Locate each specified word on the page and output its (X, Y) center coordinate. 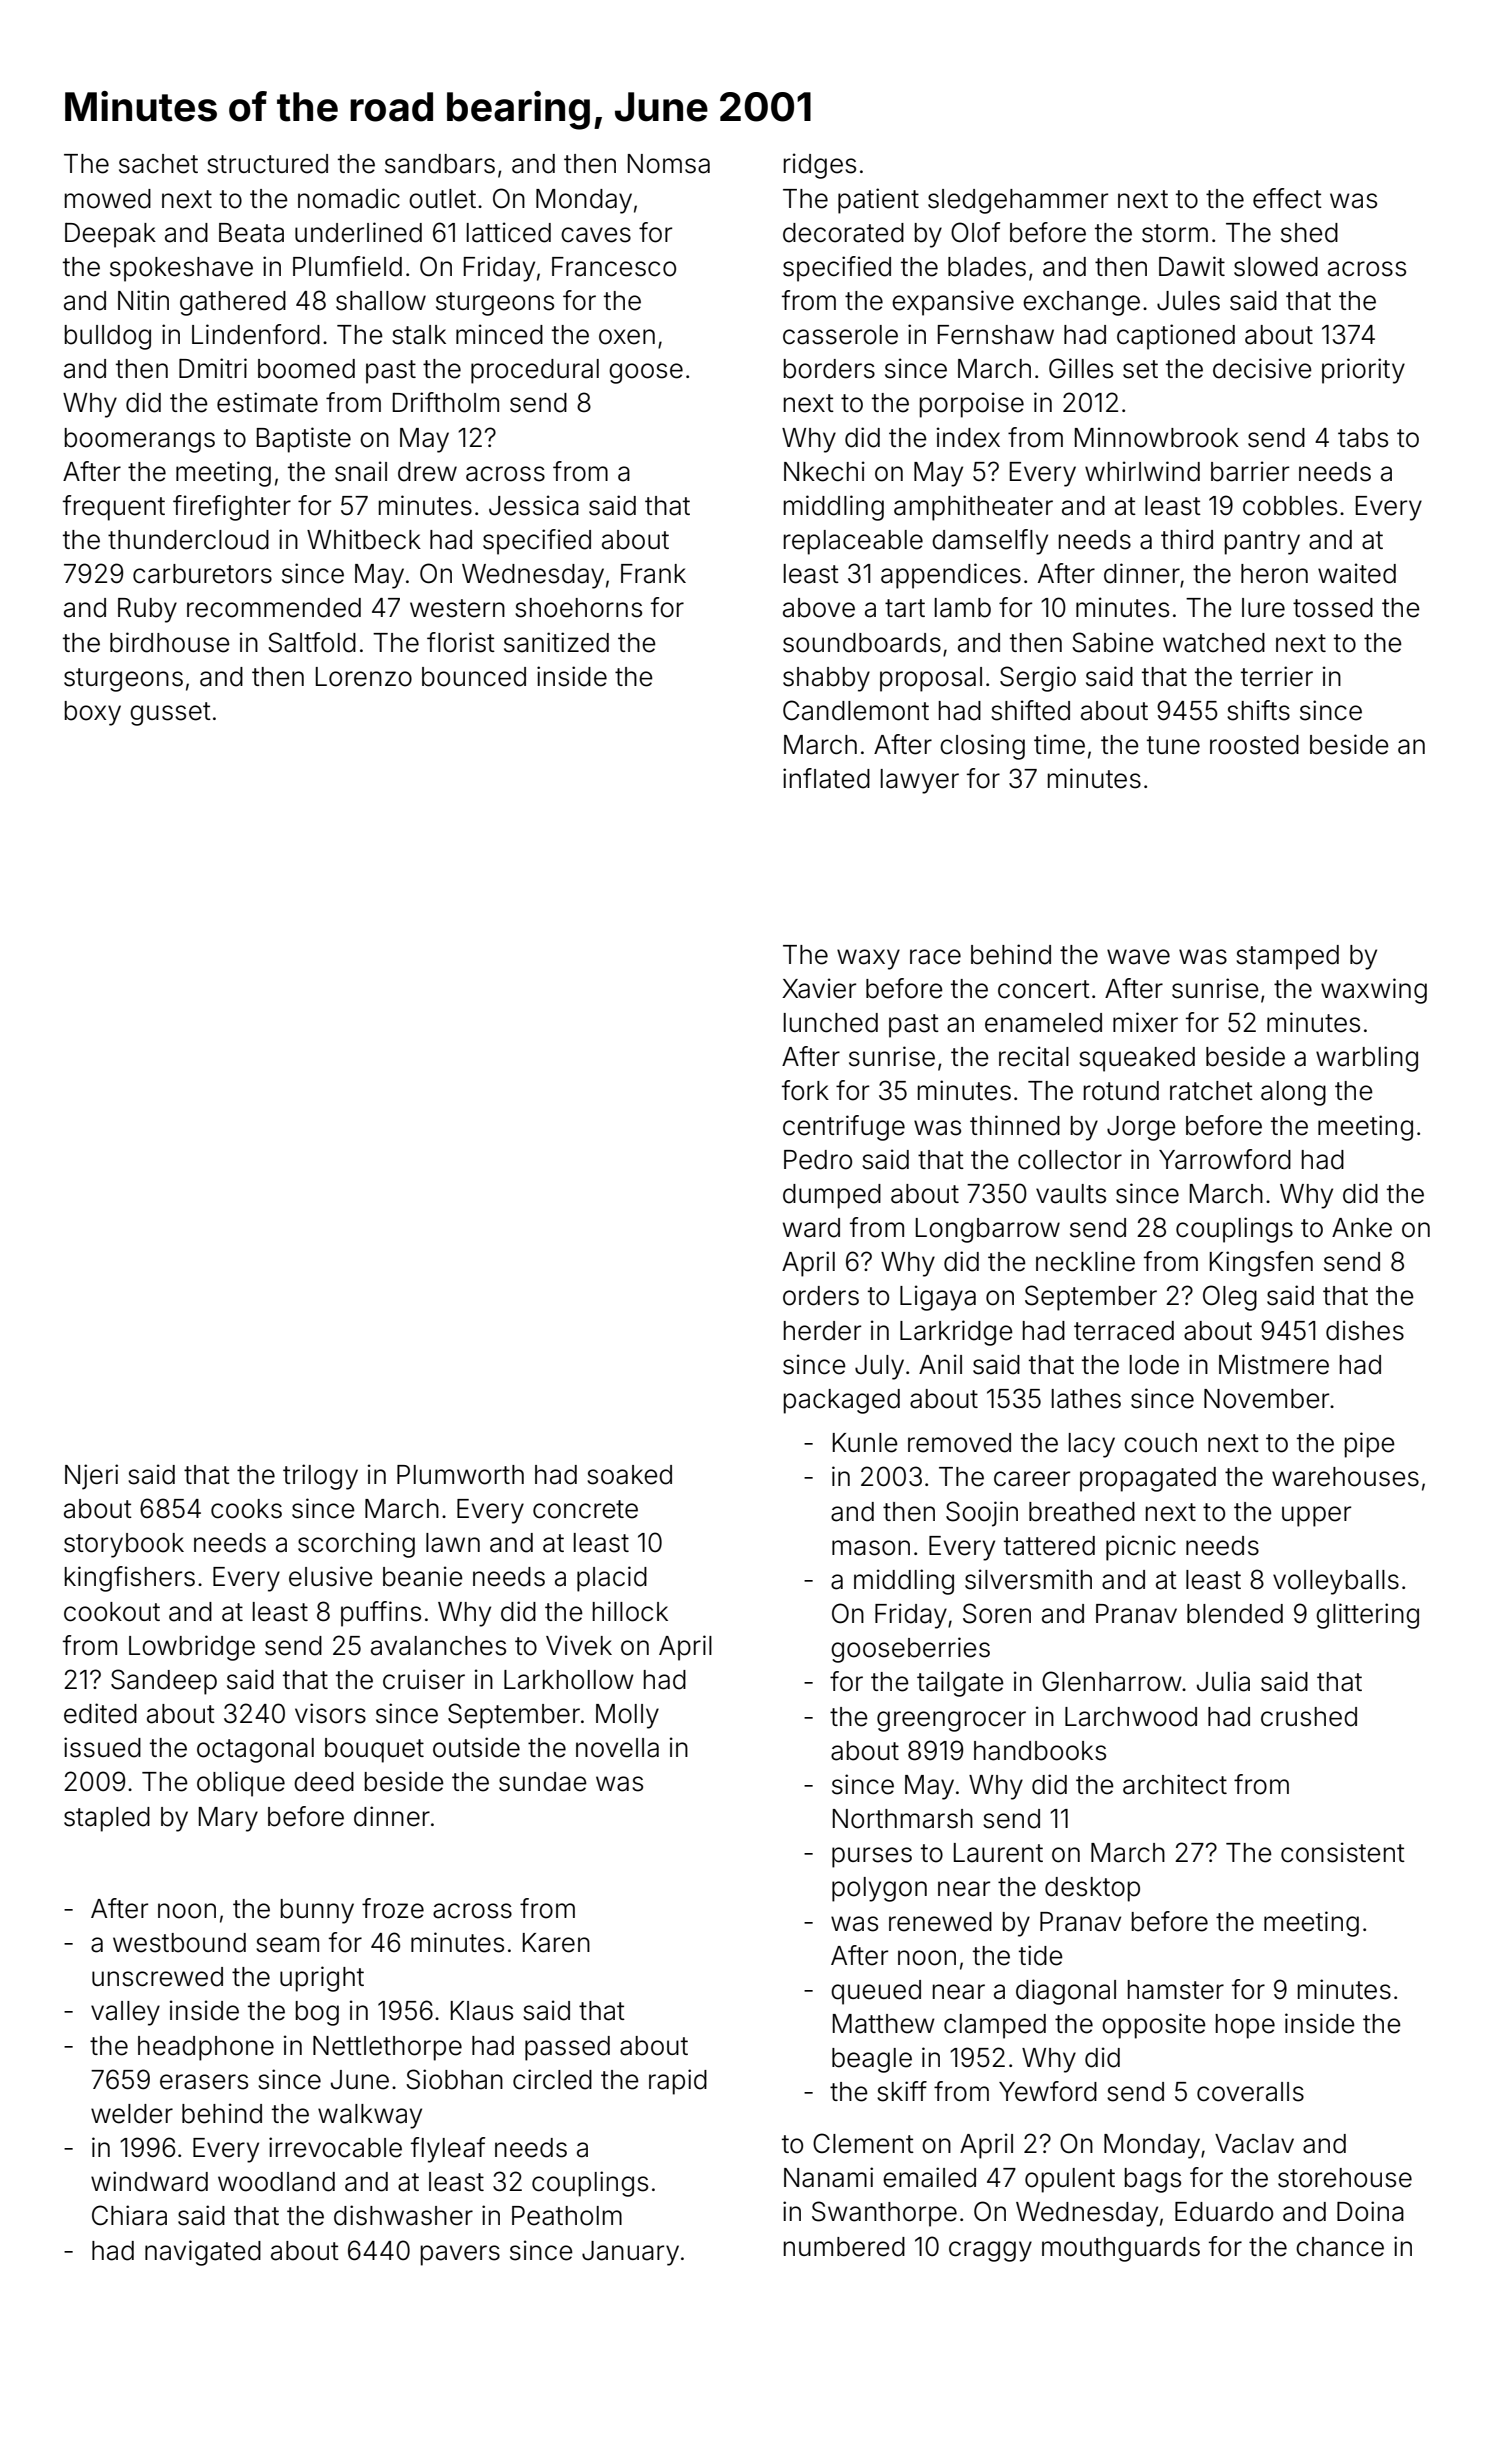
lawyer (920, 781)
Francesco (614, 267)
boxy (93, 713)
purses (872, 1857)
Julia (1223, 1681)
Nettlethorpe (387, 2048)
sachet (158, 164)
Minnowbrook (1157, 437)
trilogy (320, 1477)
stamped (1287, 957)
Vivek (579, 1645)
